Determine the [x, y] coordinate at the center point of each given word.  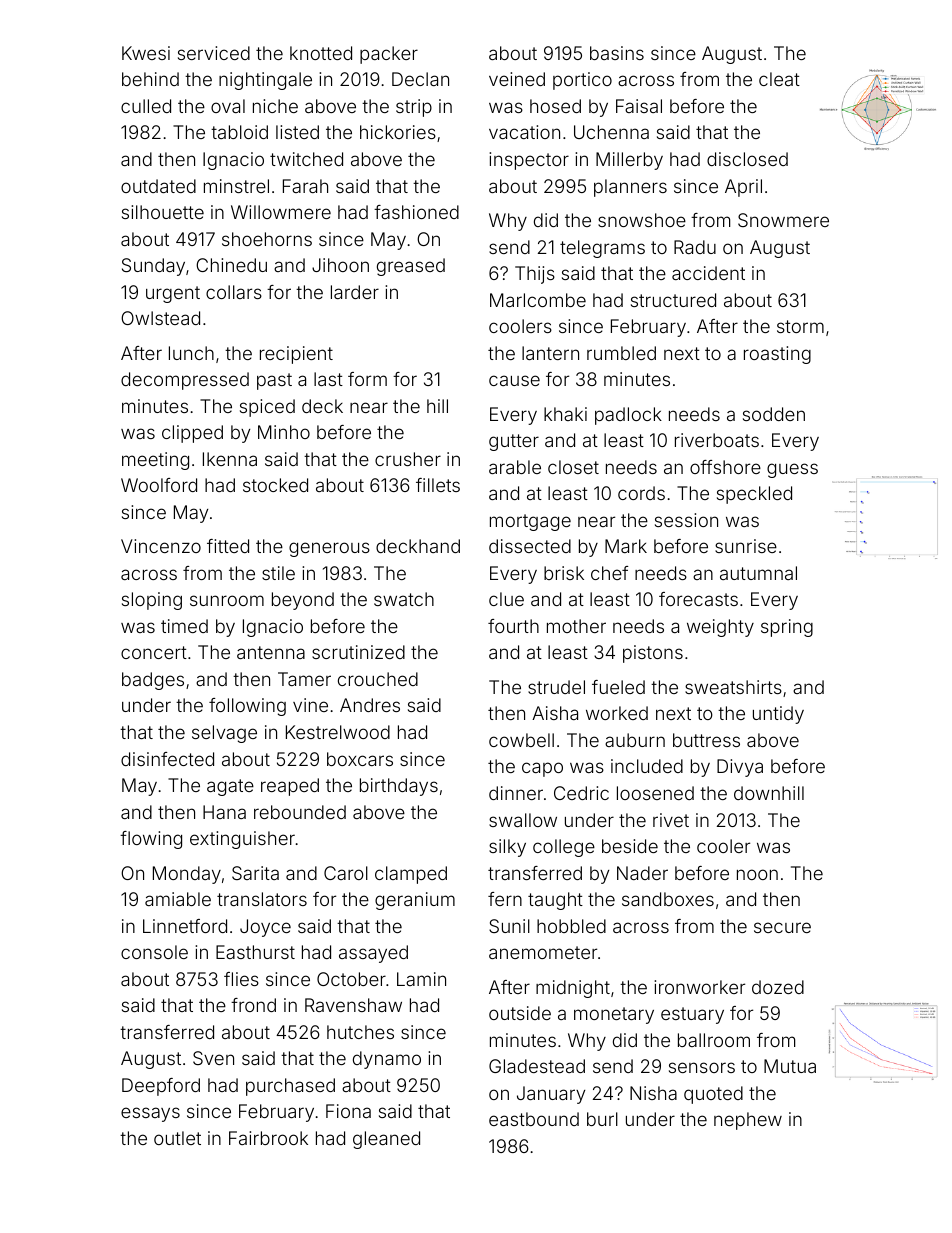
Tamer [304, 679]
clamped [411, 875]
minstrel [236, 186]
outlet [177, 1138]
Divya [740, 768]
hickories [398, 132]
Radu [695, 247]
